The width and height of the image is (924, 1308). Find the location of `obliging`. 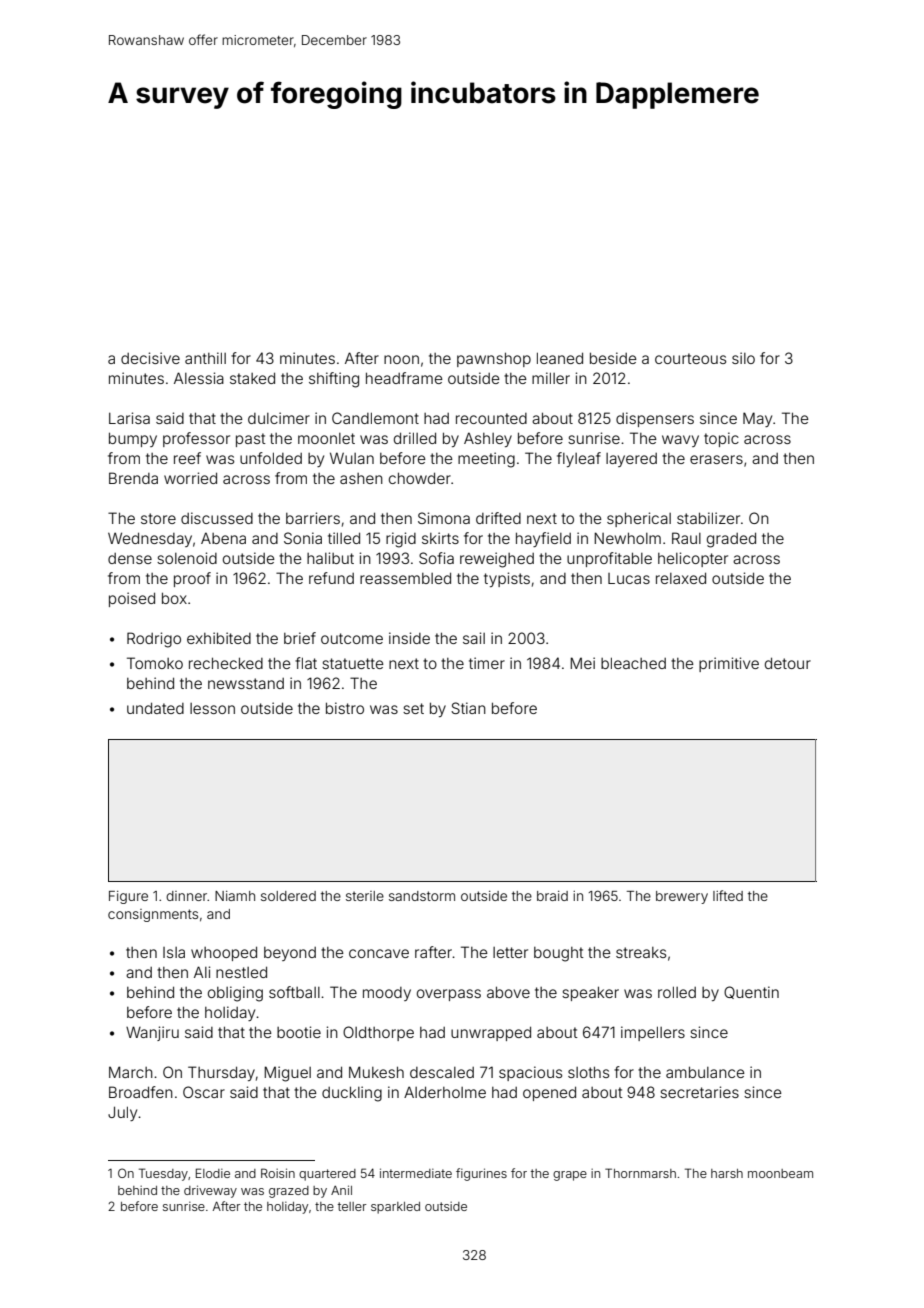

obliging is located at coordinates (235, 994).
